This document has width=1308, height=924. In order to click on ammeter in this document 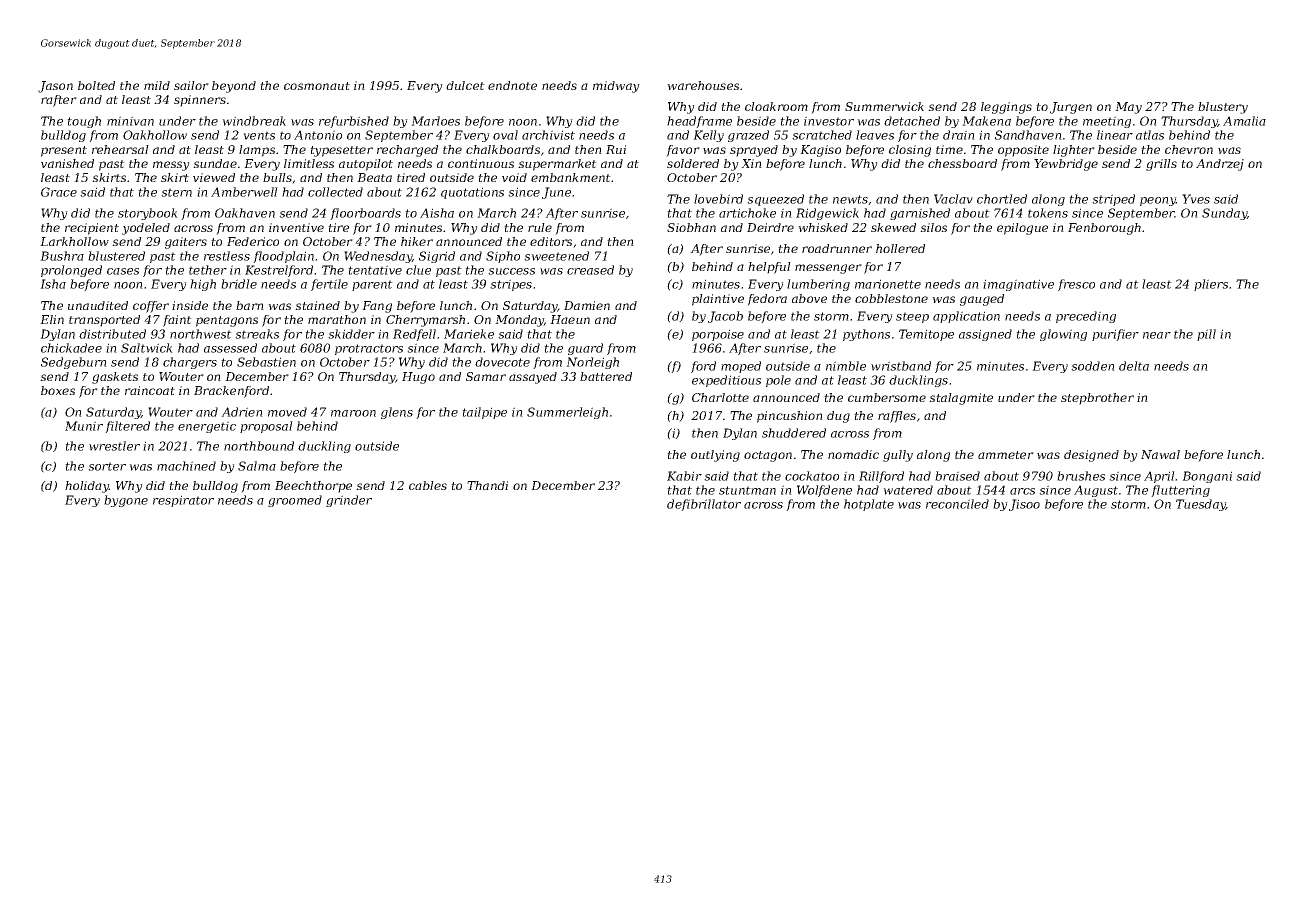, I will do `click(1006, 455)`.
